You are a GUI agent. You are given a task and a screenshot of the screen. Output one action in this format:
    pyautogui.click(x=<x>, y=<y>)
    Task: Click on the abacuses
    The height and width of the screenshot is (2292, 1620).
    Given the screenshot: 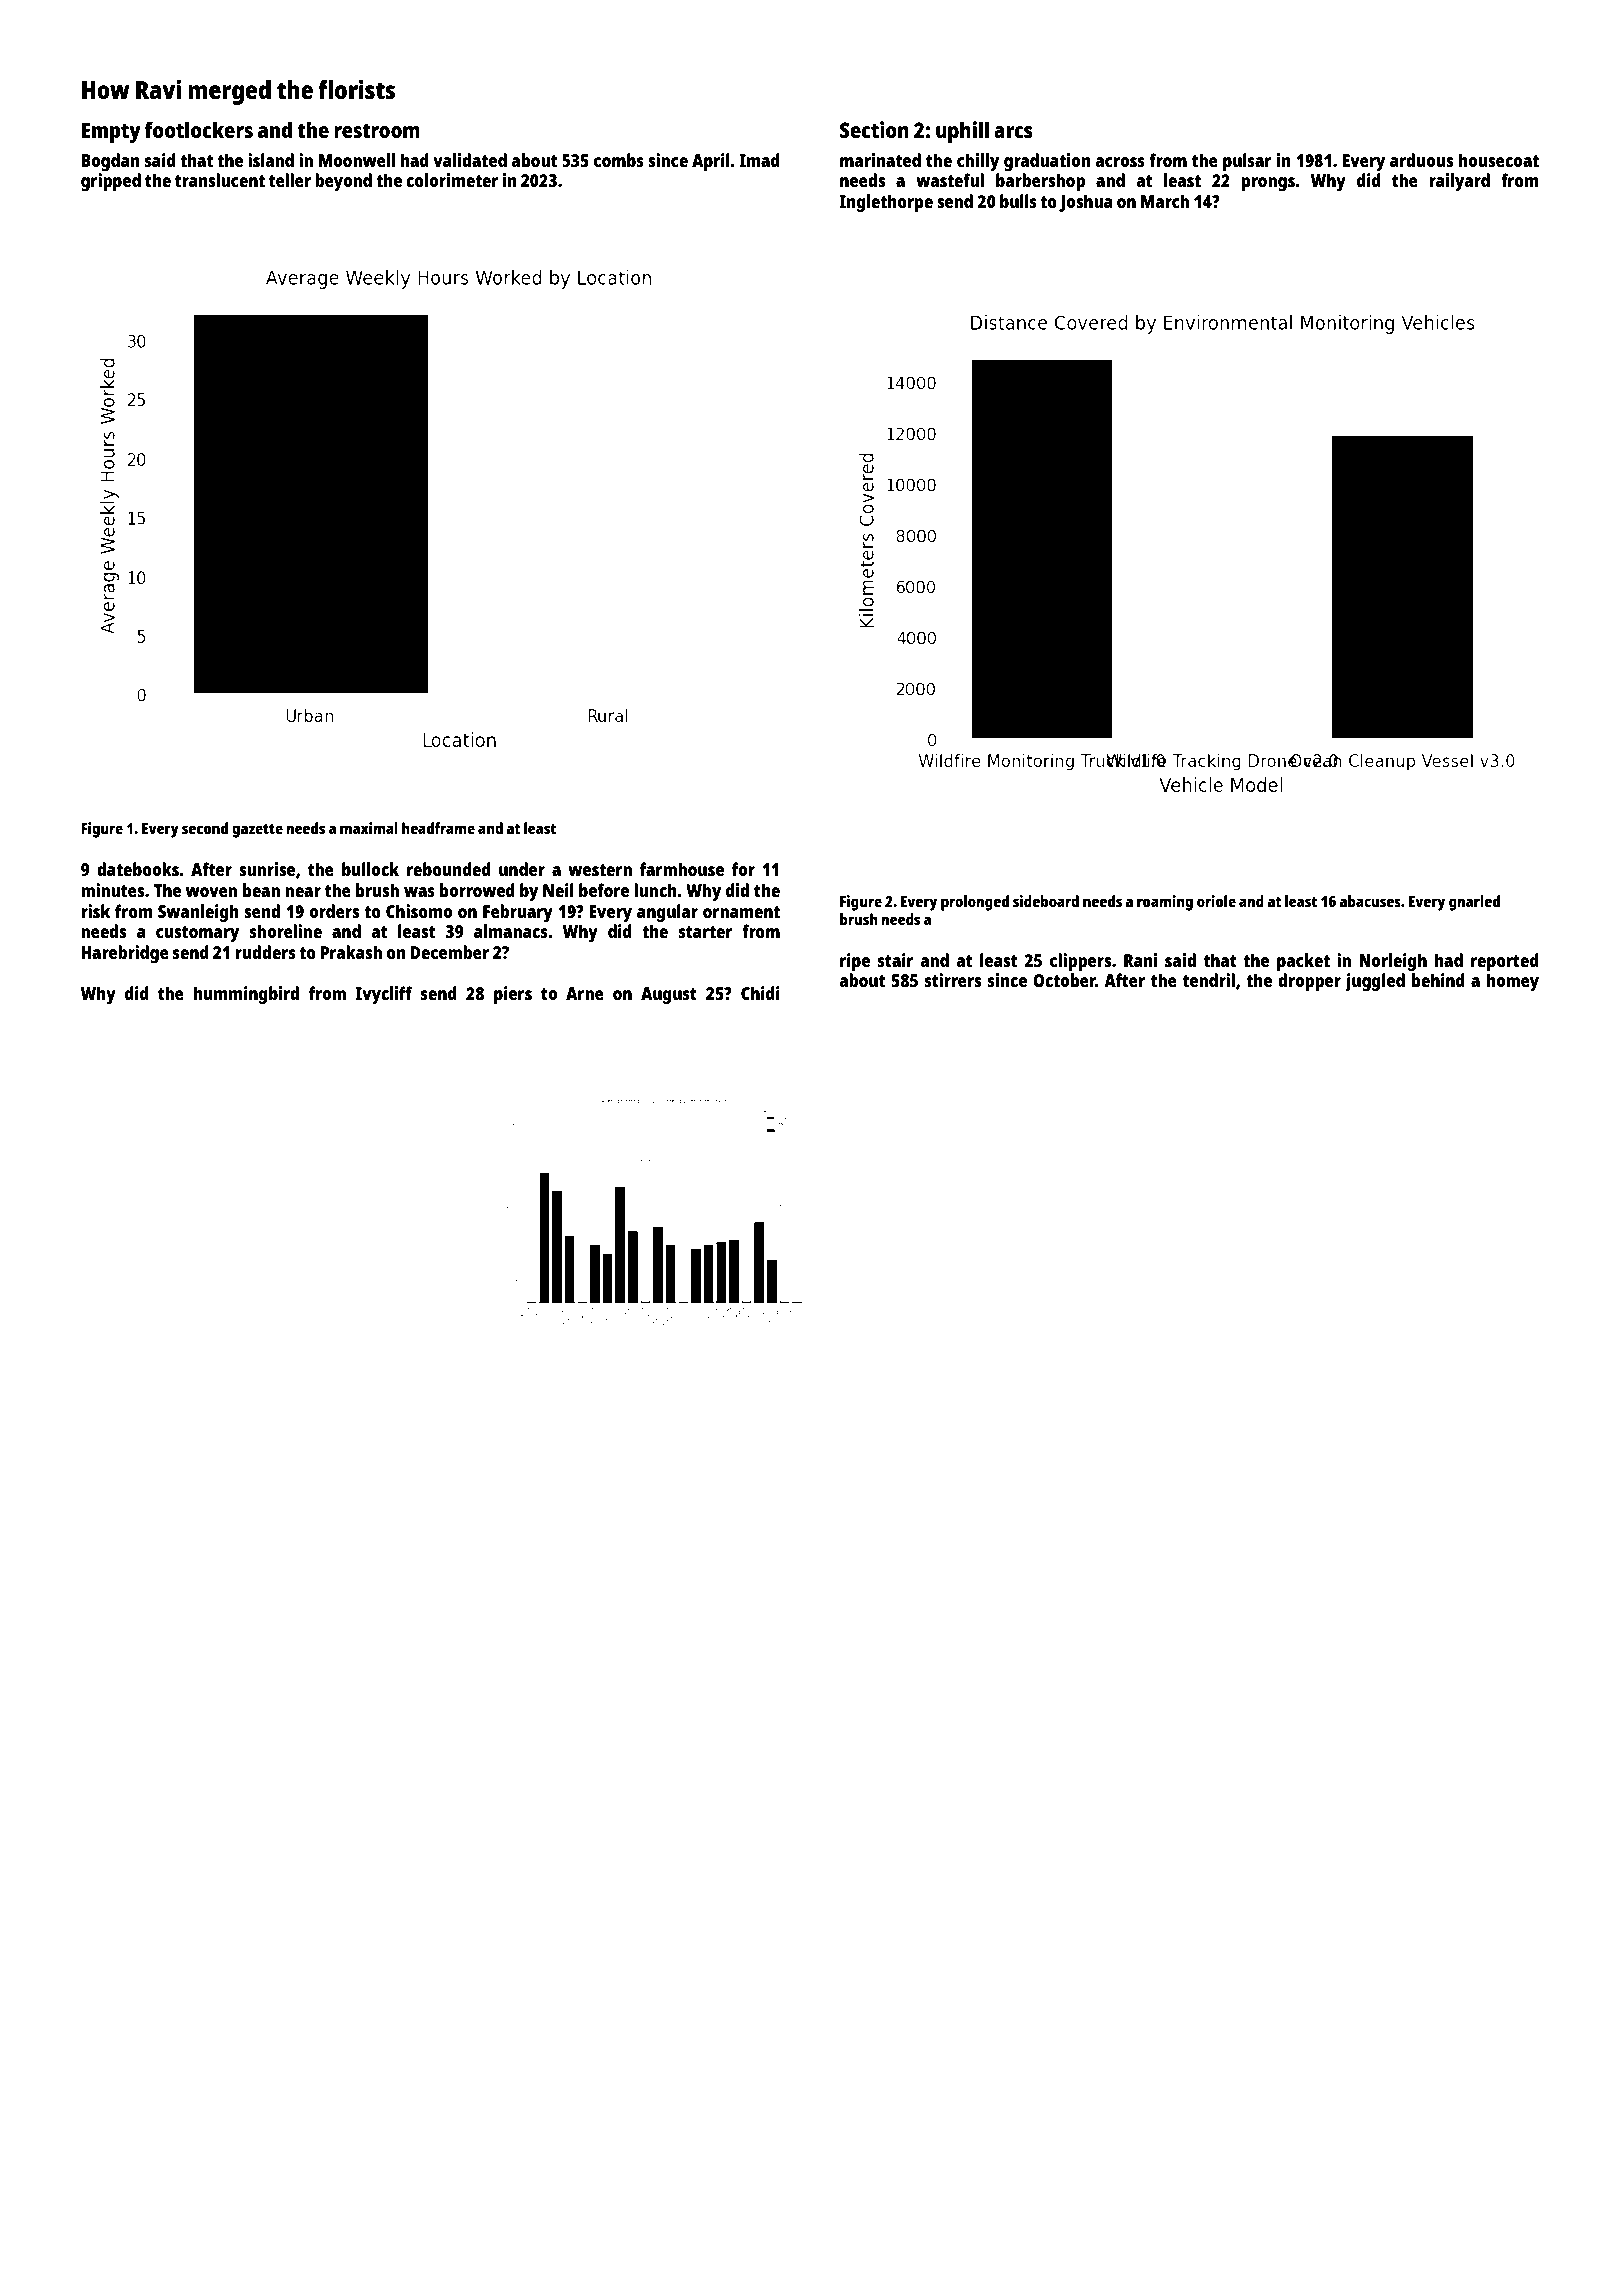 What is the action you would take?
    pyautogui.click(x=1370, y=901)
